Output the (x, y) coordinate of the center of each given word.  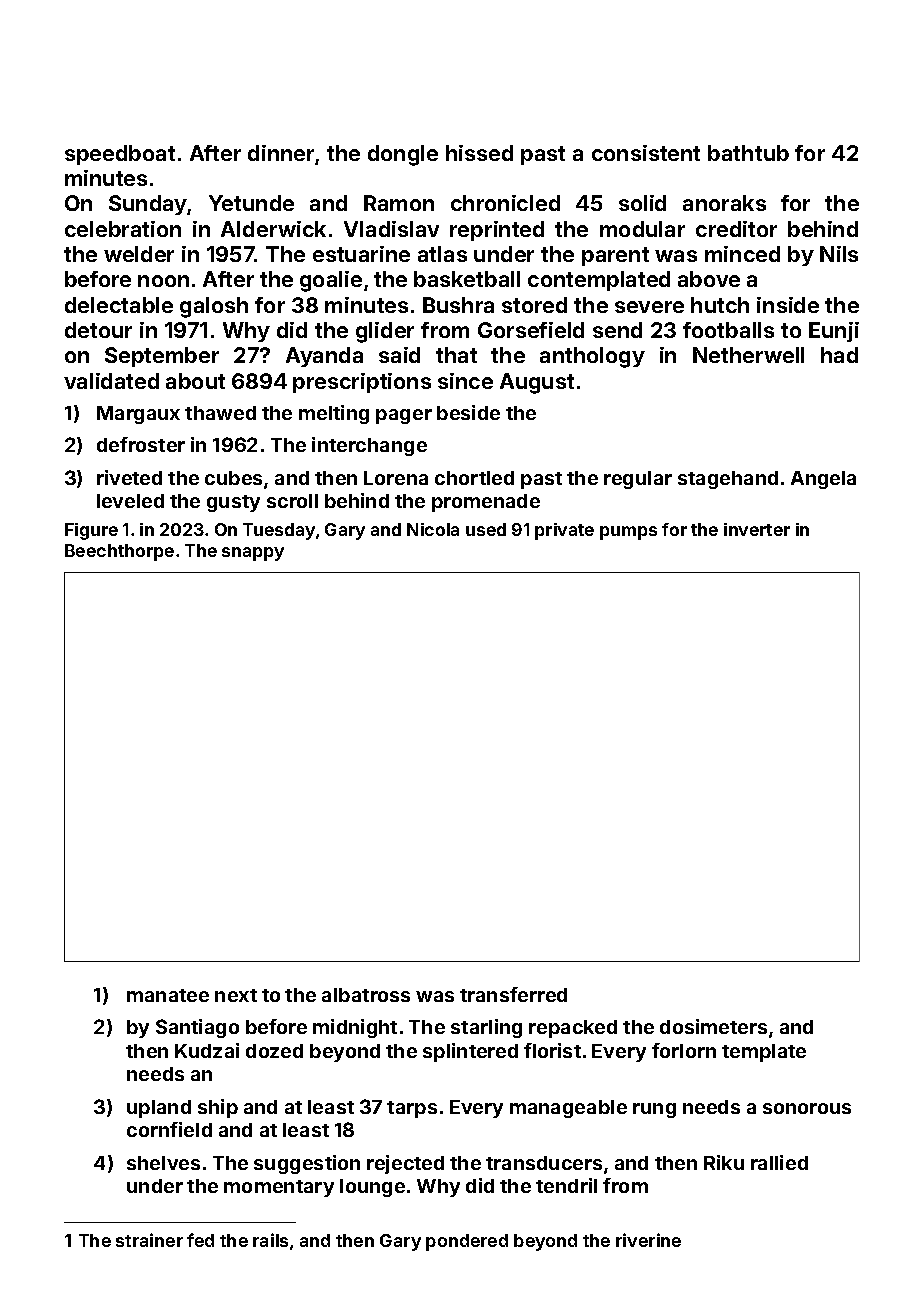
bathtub (748, 153)
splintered (470, 1052)
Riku (724, 1162)
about (195, 381)
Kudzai (207, 1050)
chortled (474, 478)
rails (270, 1240)
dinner (281, 153)
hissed (479, 153)
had (839, 355)
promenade (486, 503)
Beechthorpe (119, 552)
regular (638, 480)
